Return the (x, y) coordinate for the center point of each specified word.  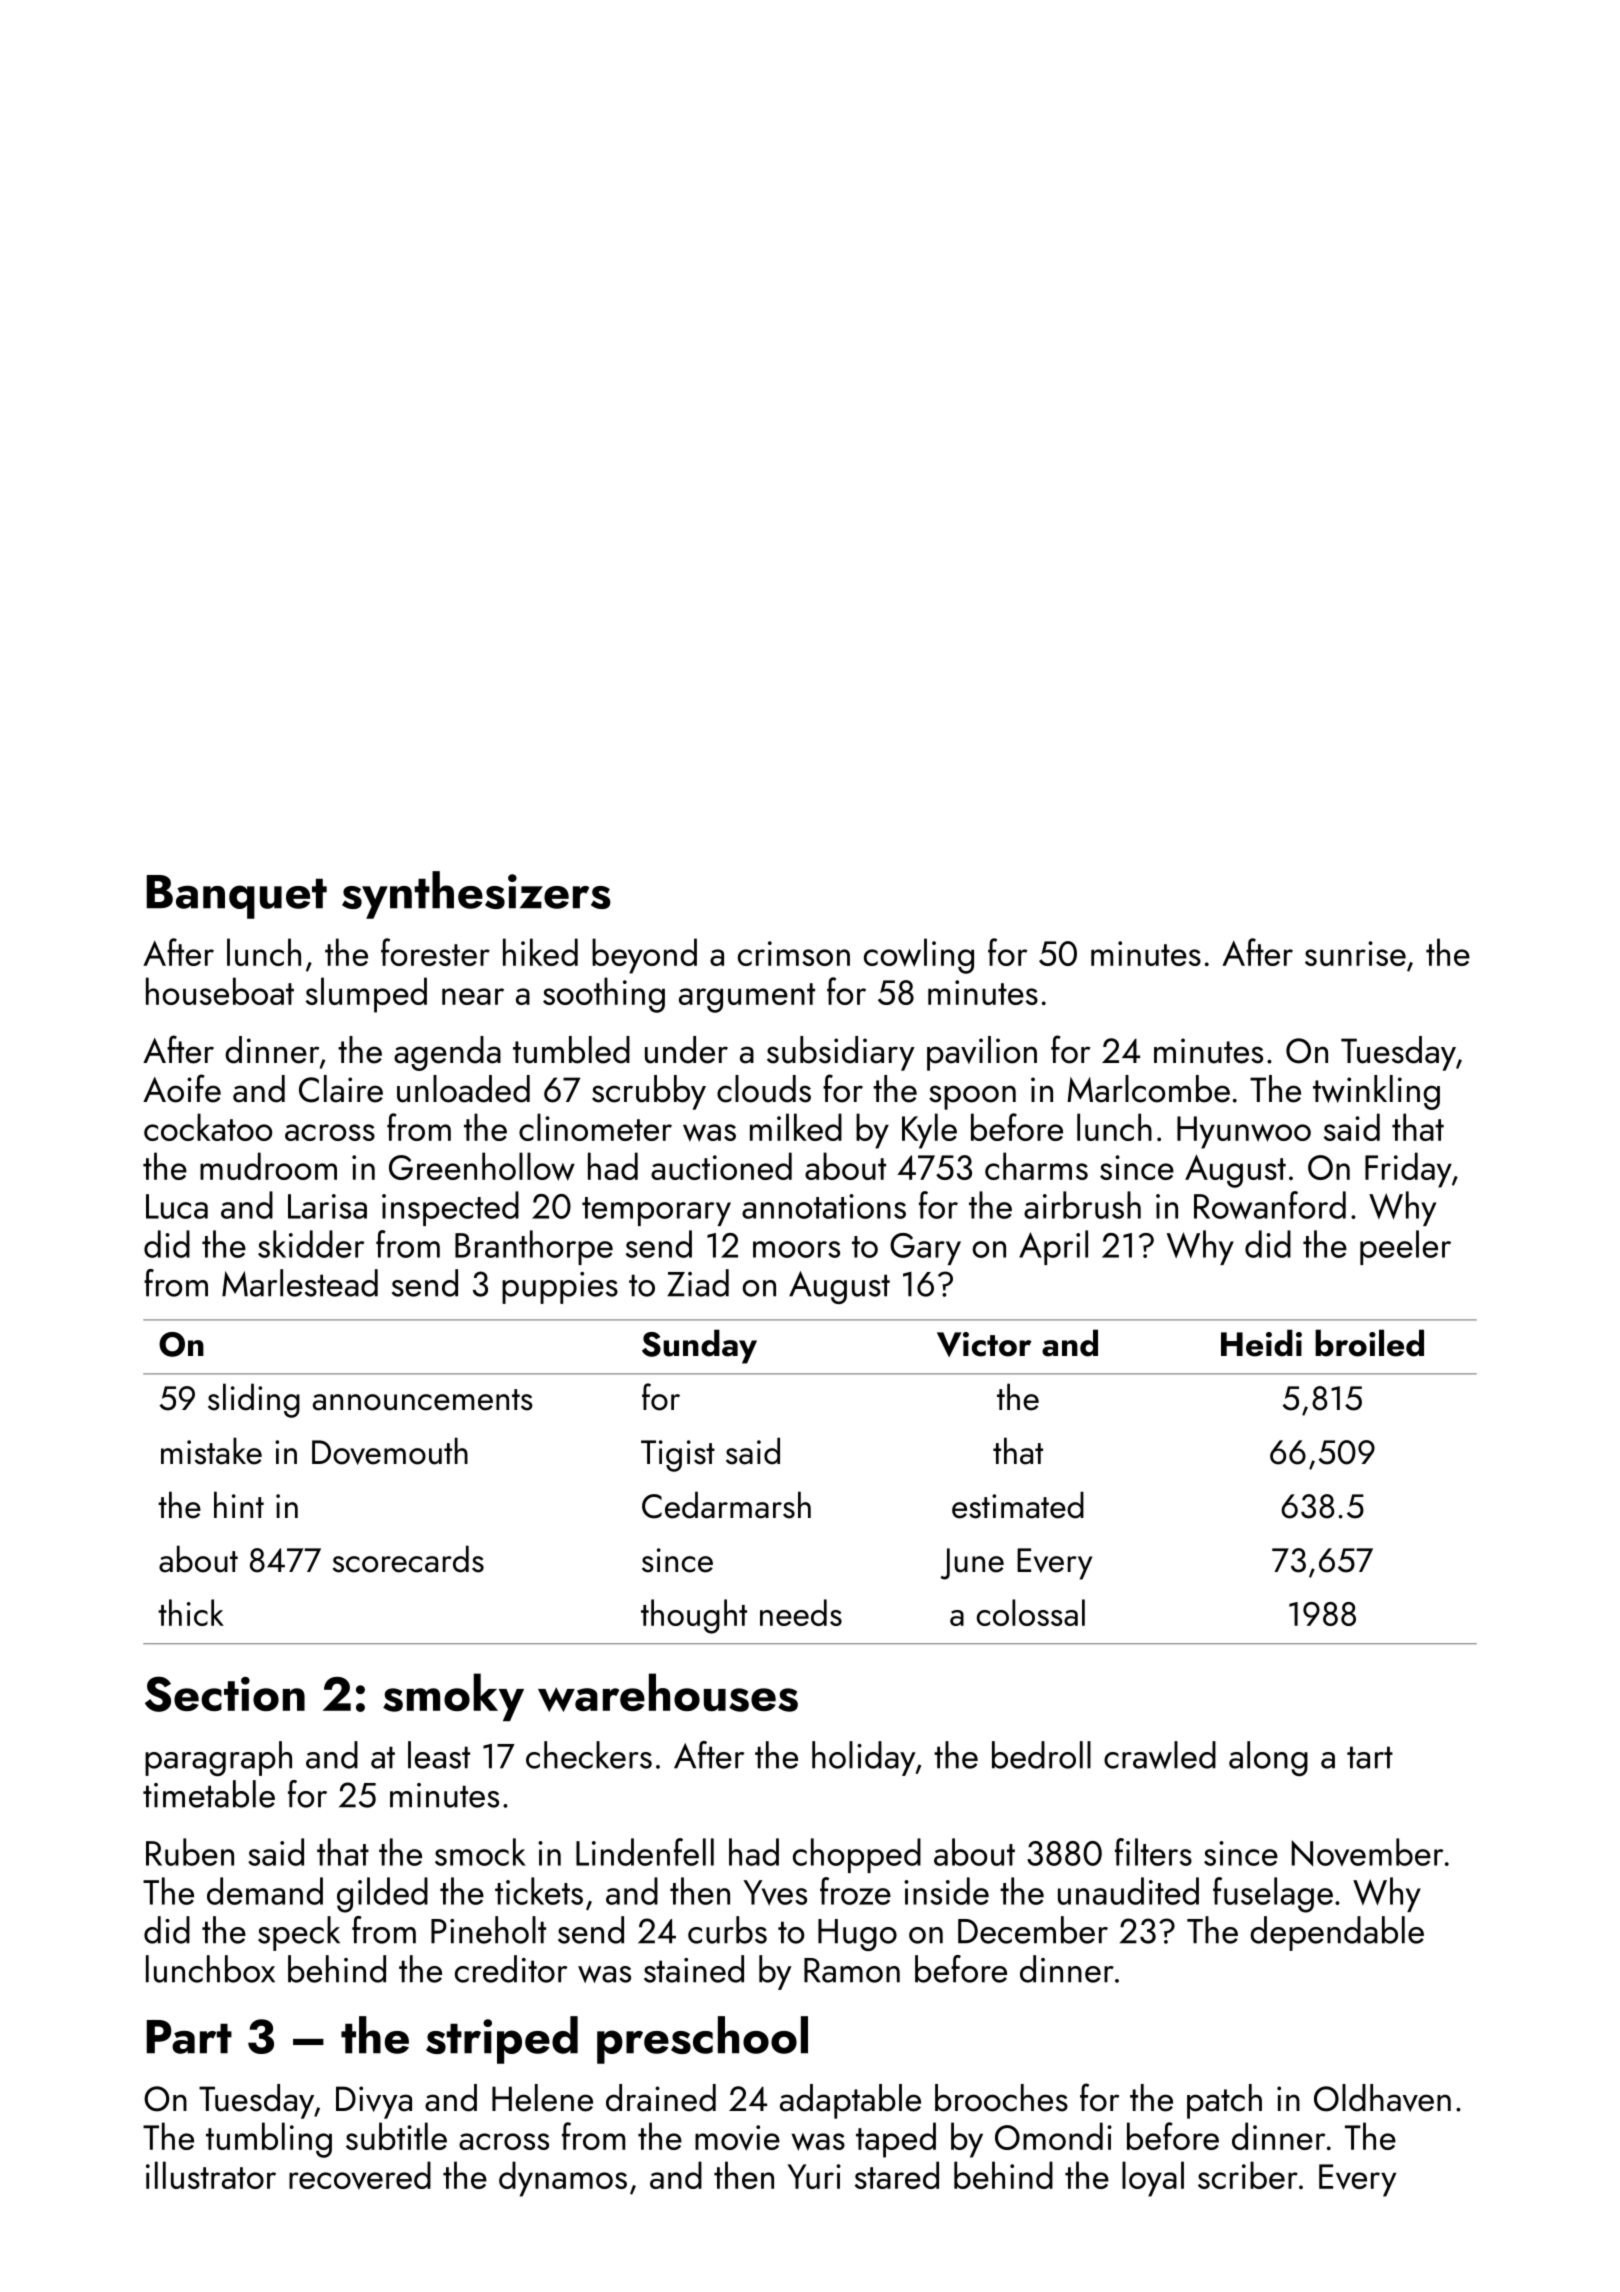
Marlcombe (1148, 1089)
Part (189, 2037)
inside (946, 1891)
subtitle (396, 2136)
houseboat (220, 991)
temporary (656, 1211)
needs (801, 1612)
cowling (919, 956)
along (1268, 1758)
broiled (1369, 1343)
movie (737, 2138)
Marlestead (300, 1283)
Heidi (1261, 1343)
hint (239, 1504)
